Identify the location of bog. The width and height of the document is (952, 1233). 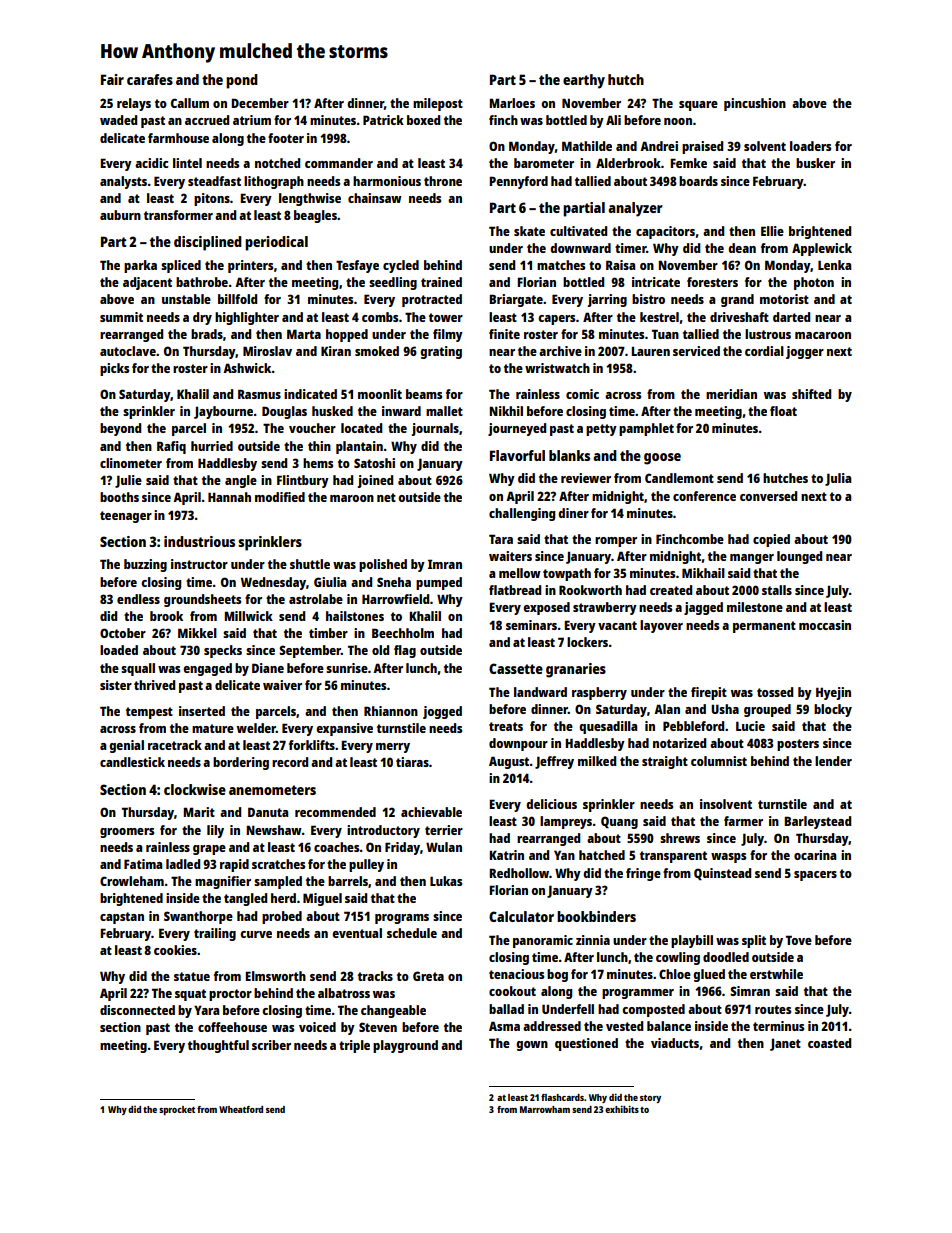
(557, 975).
